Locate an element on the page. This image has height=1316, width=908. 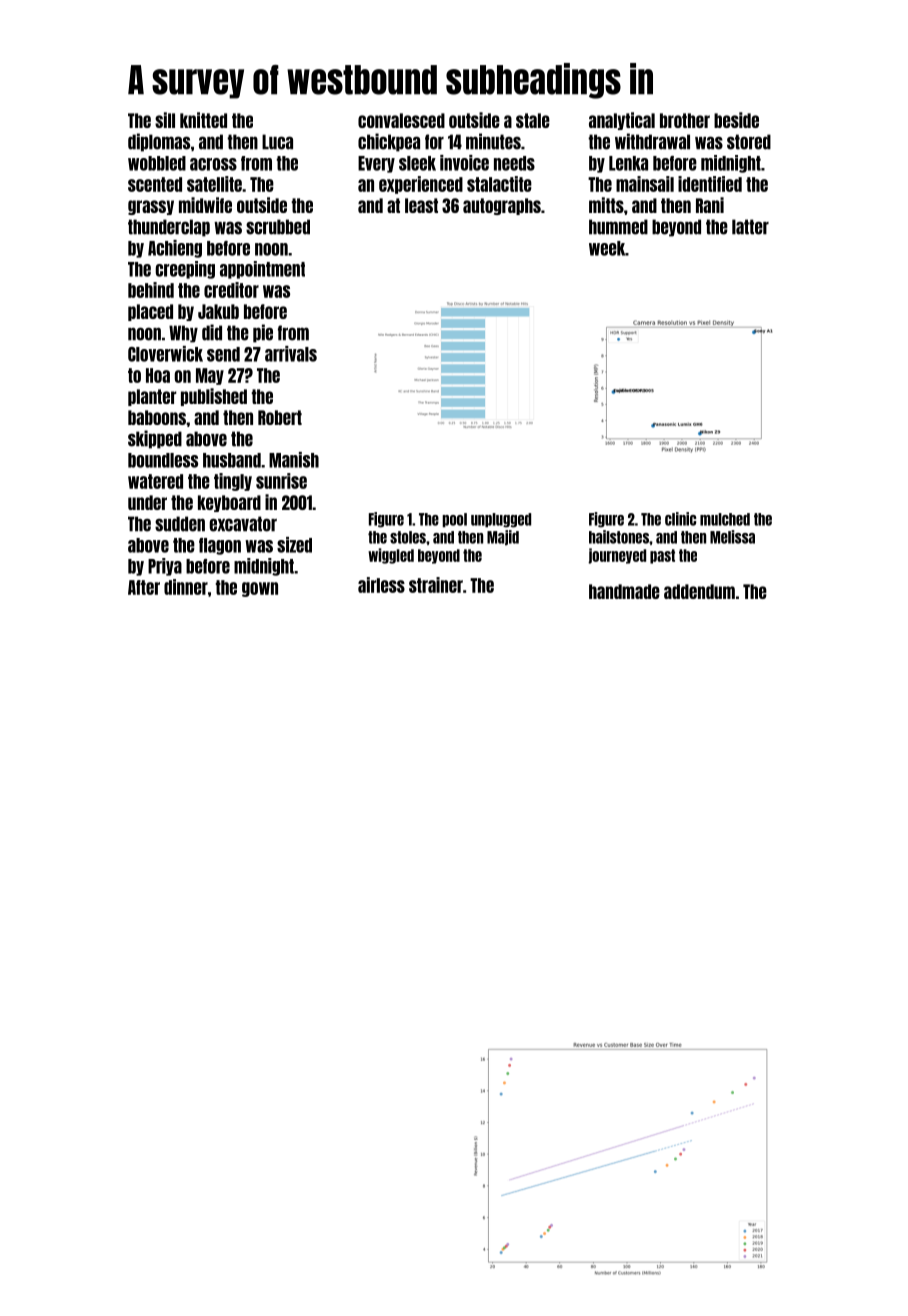
sill is located at coordinates (165, 120).
